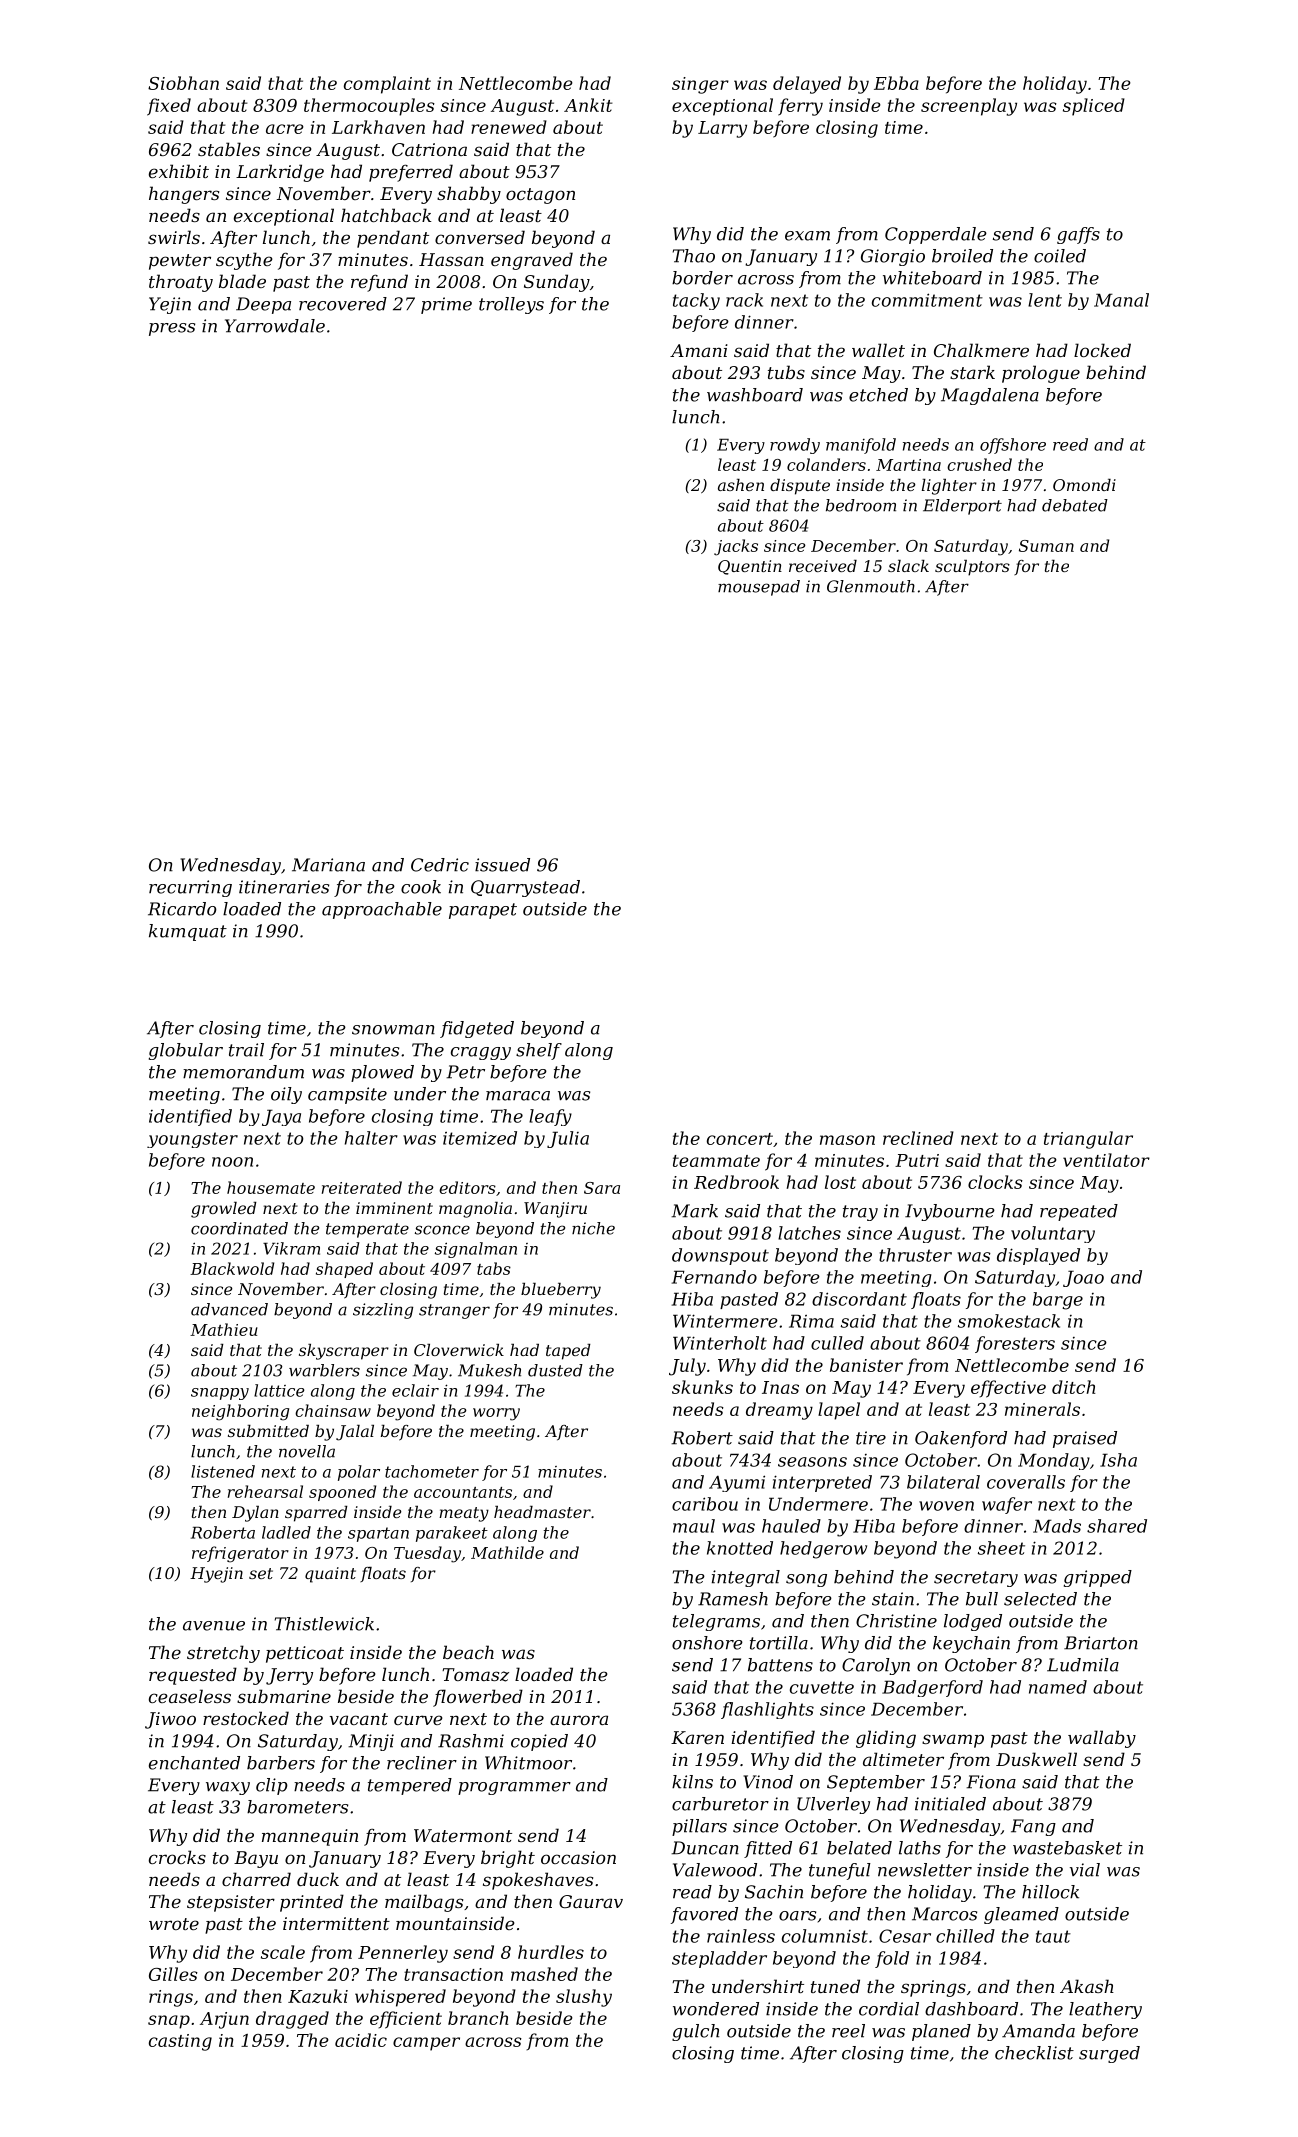 The width and height of the page is (1298, 2137). Describe the element at coordinates (183, 83) in the page. I see `Siobhan` at that location.
